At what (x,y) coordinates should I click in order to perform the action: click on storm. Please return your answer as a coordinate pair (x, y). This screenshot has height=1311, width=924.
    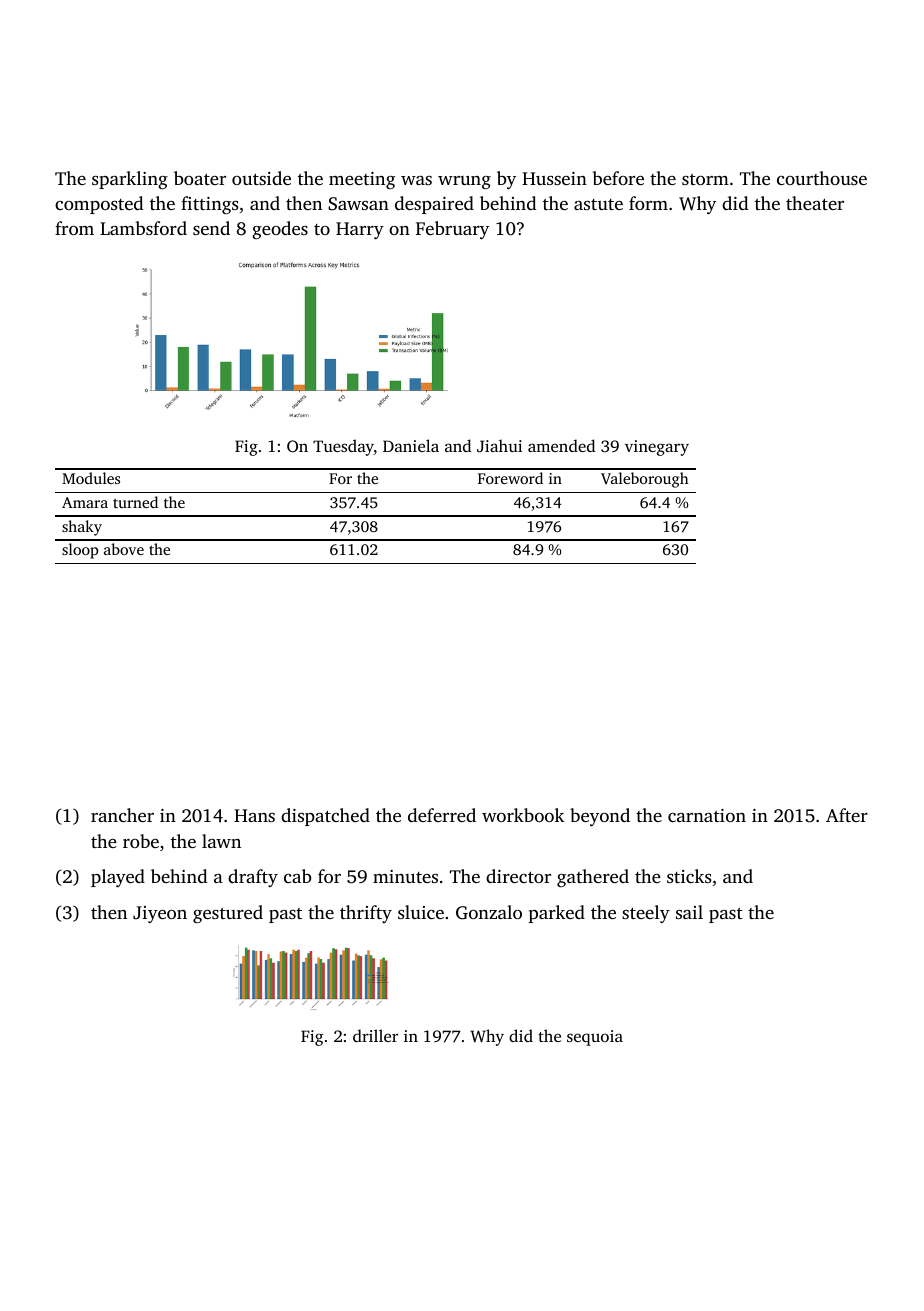
    Looking at the image, I should click on (705, 179).
